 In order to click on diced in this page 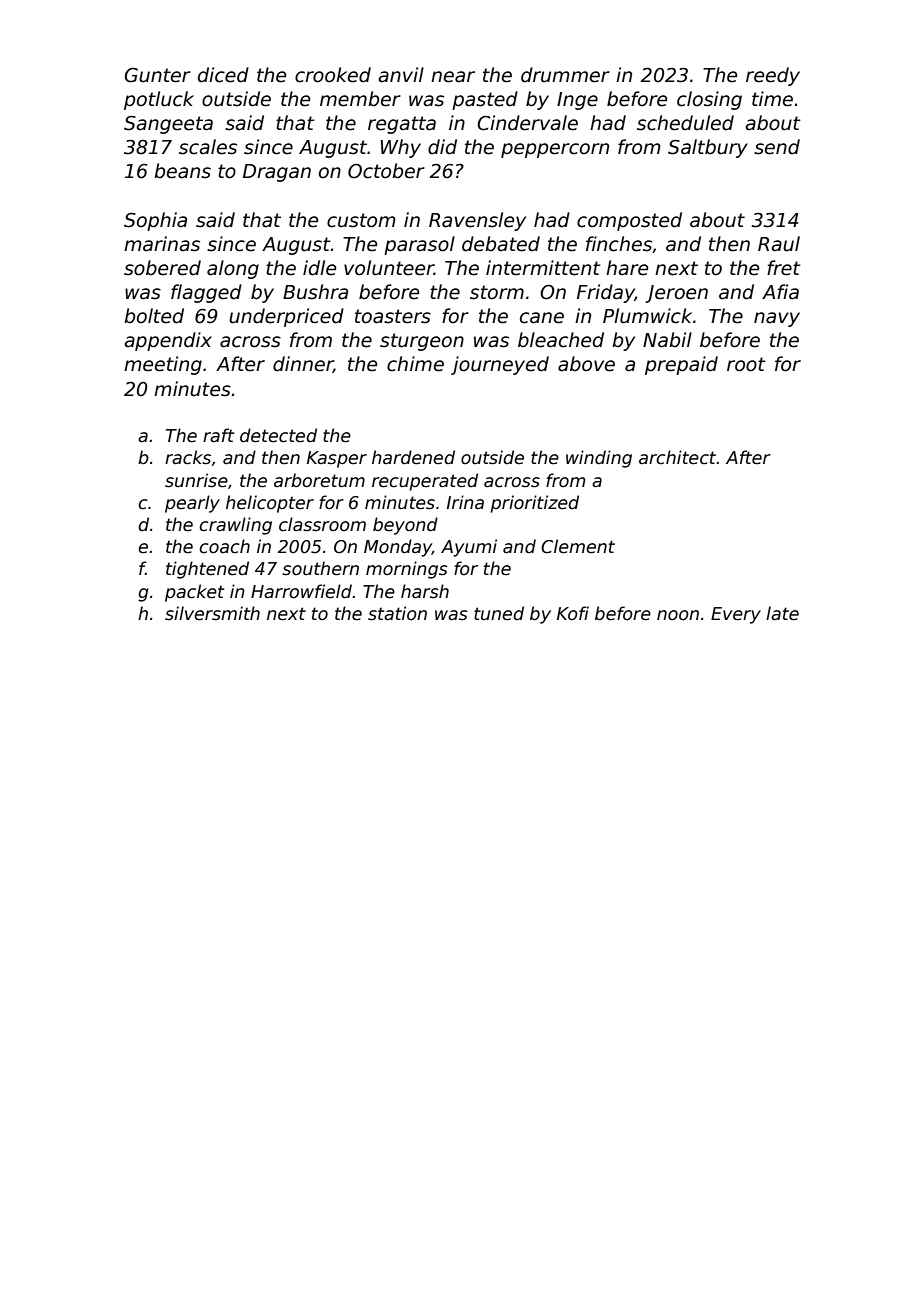, I will do `click(223, 75)`.
